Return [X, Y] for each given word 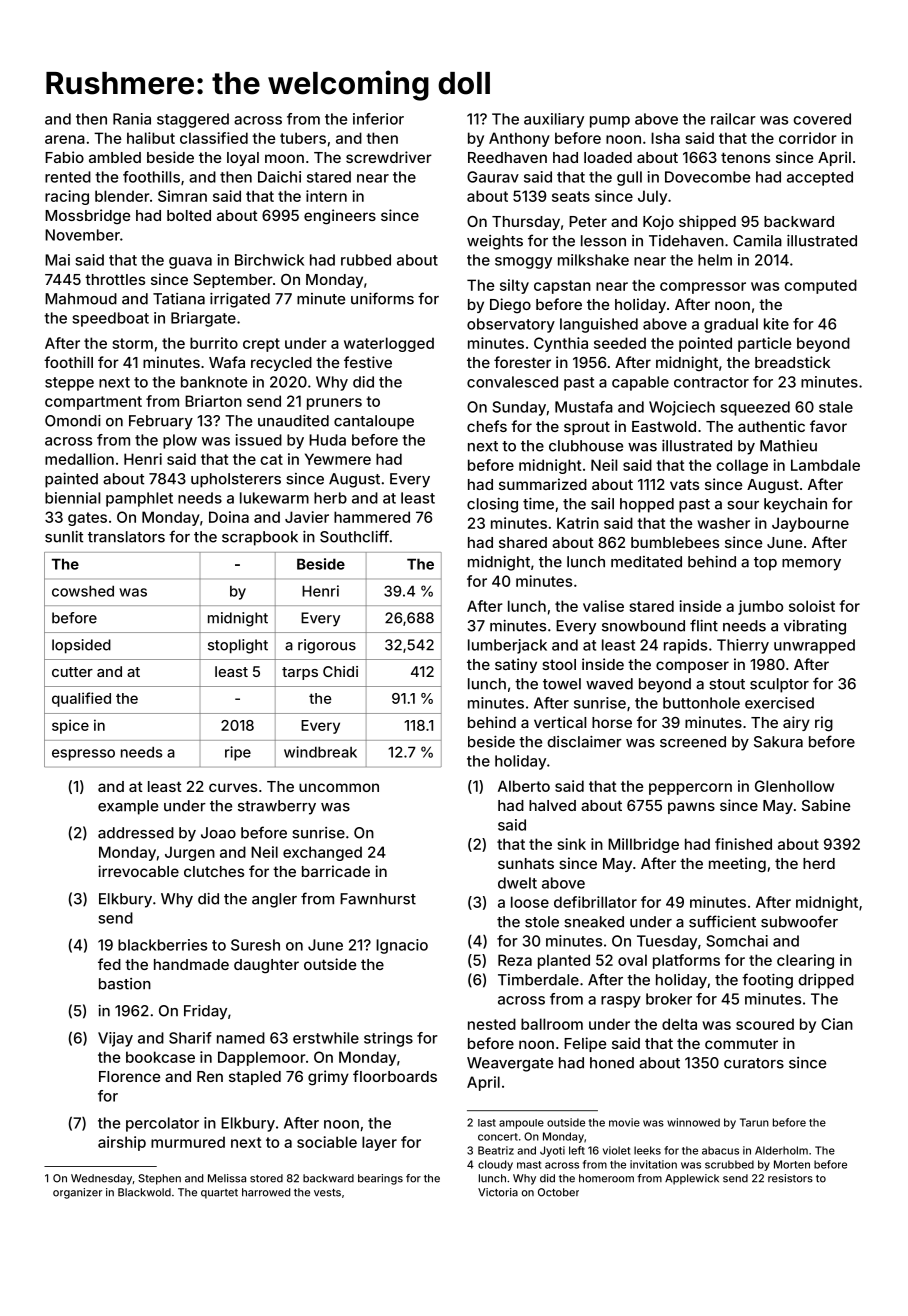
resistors [790, 1178]
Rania [132, 119]
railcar [733, 119]
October [558, 1192]
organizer [77, 1193]
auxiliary [554, 120]
